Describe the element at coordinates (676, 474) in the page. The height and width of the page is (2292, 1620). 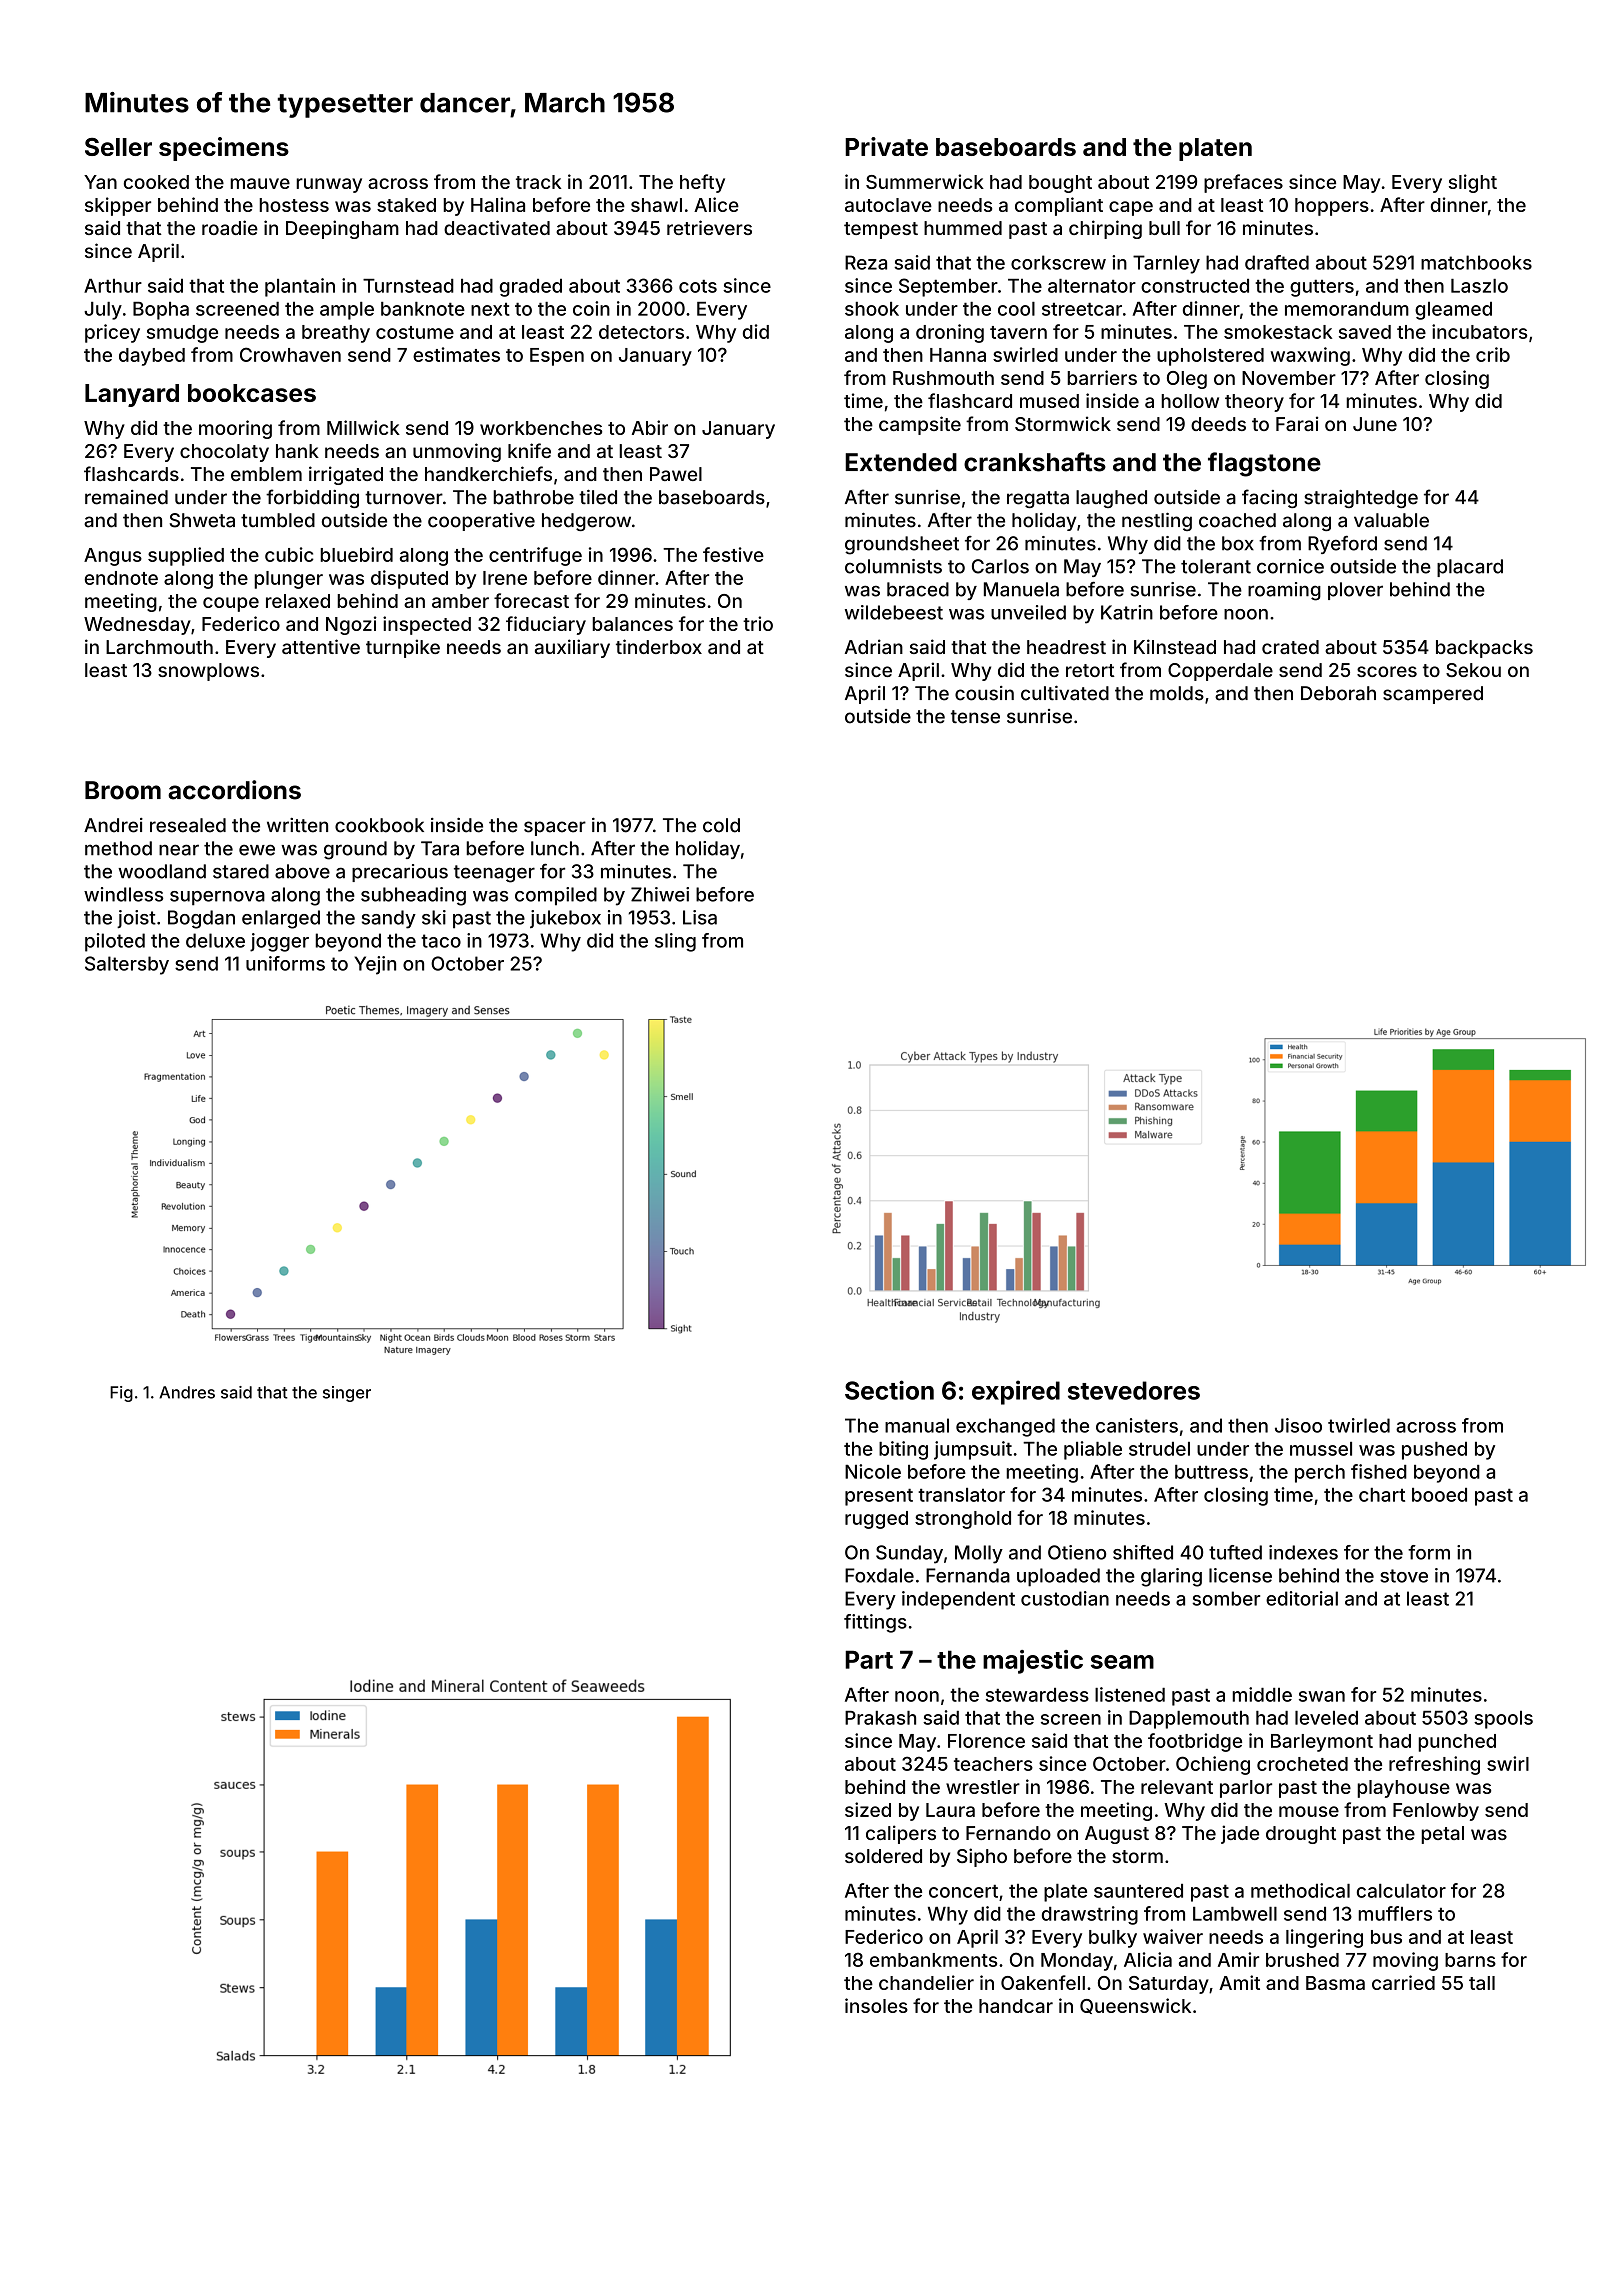
I see `Pawel` at that location.
